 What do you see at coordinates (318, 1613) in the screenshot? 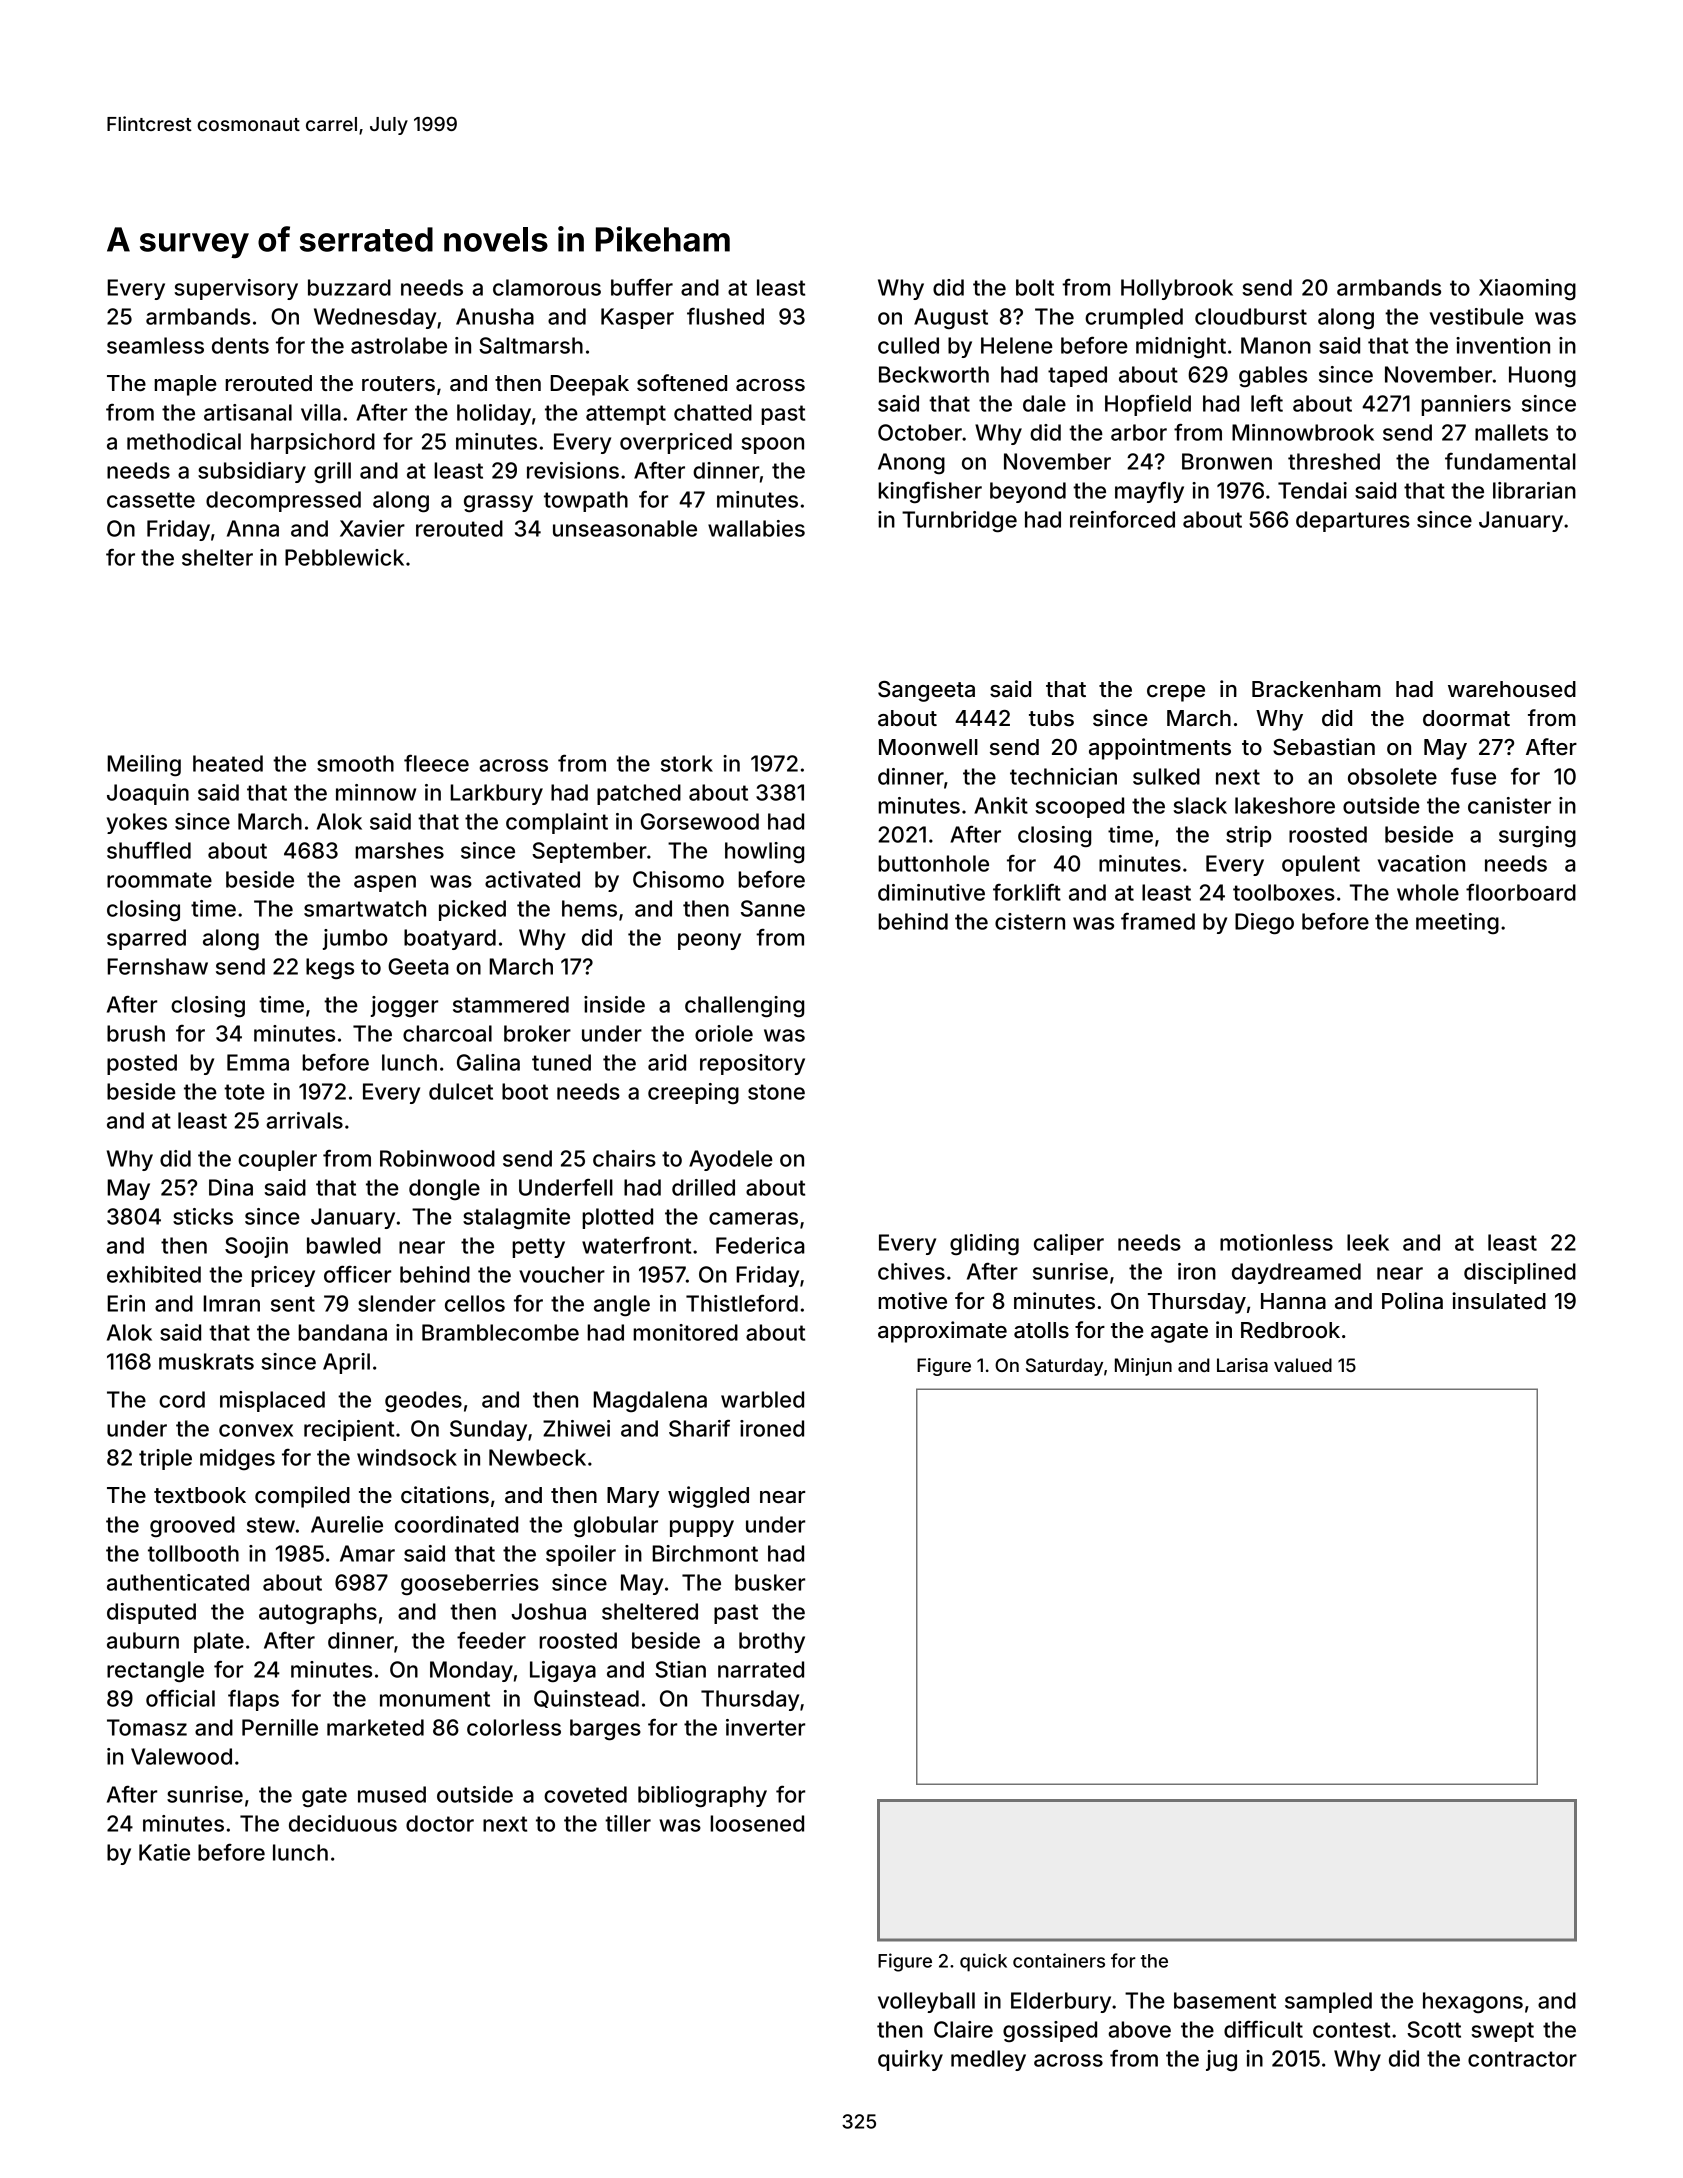
I see `autographs` at bounding box center [318, 1613].
